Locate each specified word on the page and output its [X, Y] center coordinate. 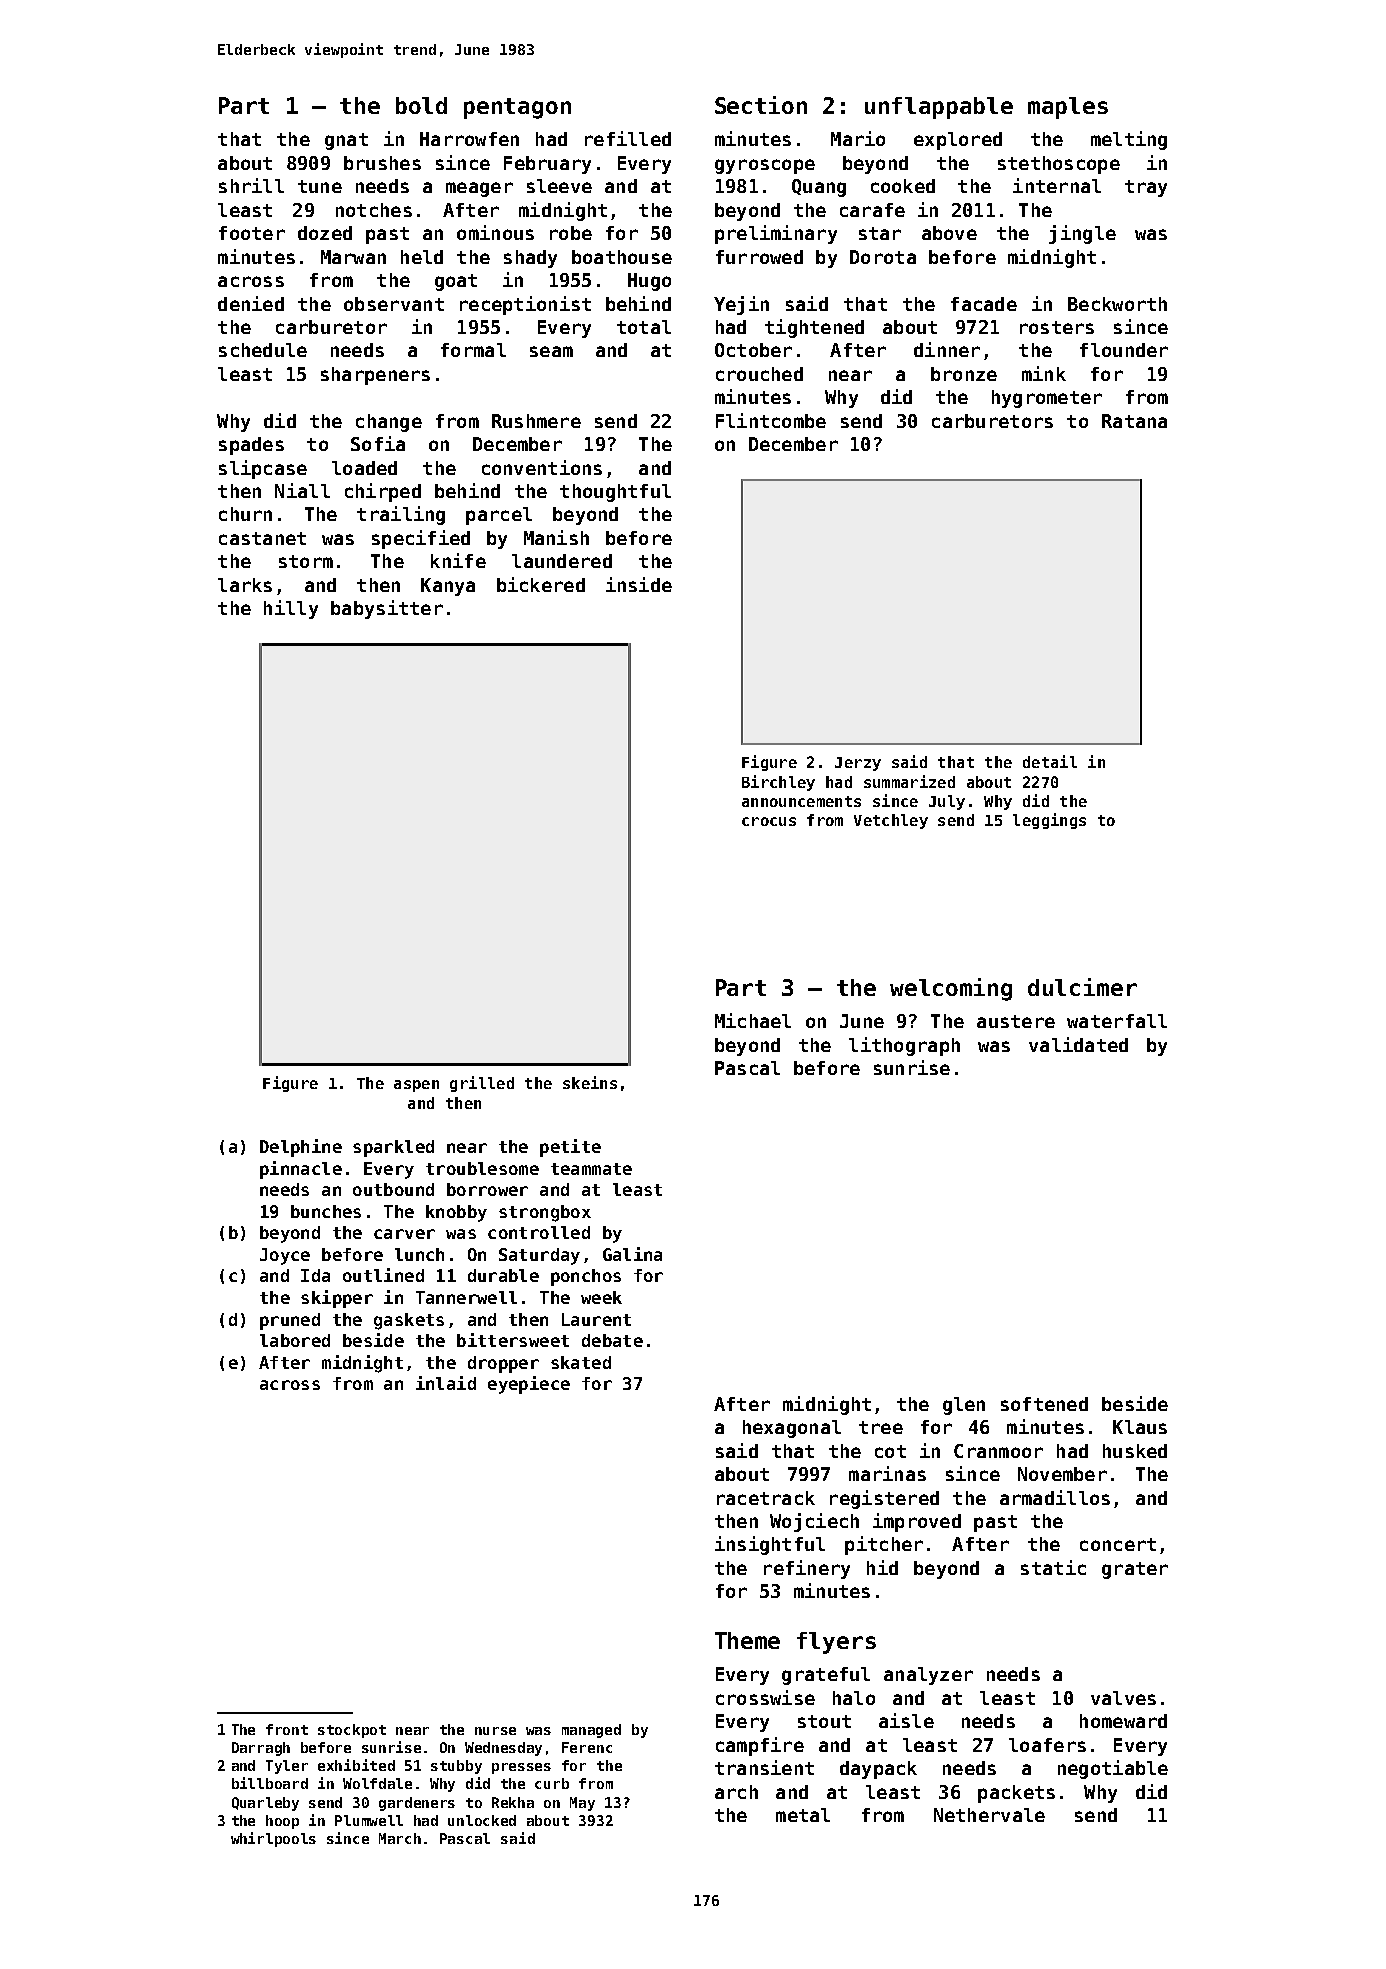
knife [458, 560]
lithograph [904, 1046]
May [582, 1804]
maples [1068, 108]
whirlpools [273, 1839]
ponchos [586, 1277]
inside [639, 584]
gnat [346, 141]
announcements [801, 801]
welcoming [951, 989]
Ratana [1134, 421]
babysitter [387, 609]
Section [761, 105]
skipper [337, 1299]
